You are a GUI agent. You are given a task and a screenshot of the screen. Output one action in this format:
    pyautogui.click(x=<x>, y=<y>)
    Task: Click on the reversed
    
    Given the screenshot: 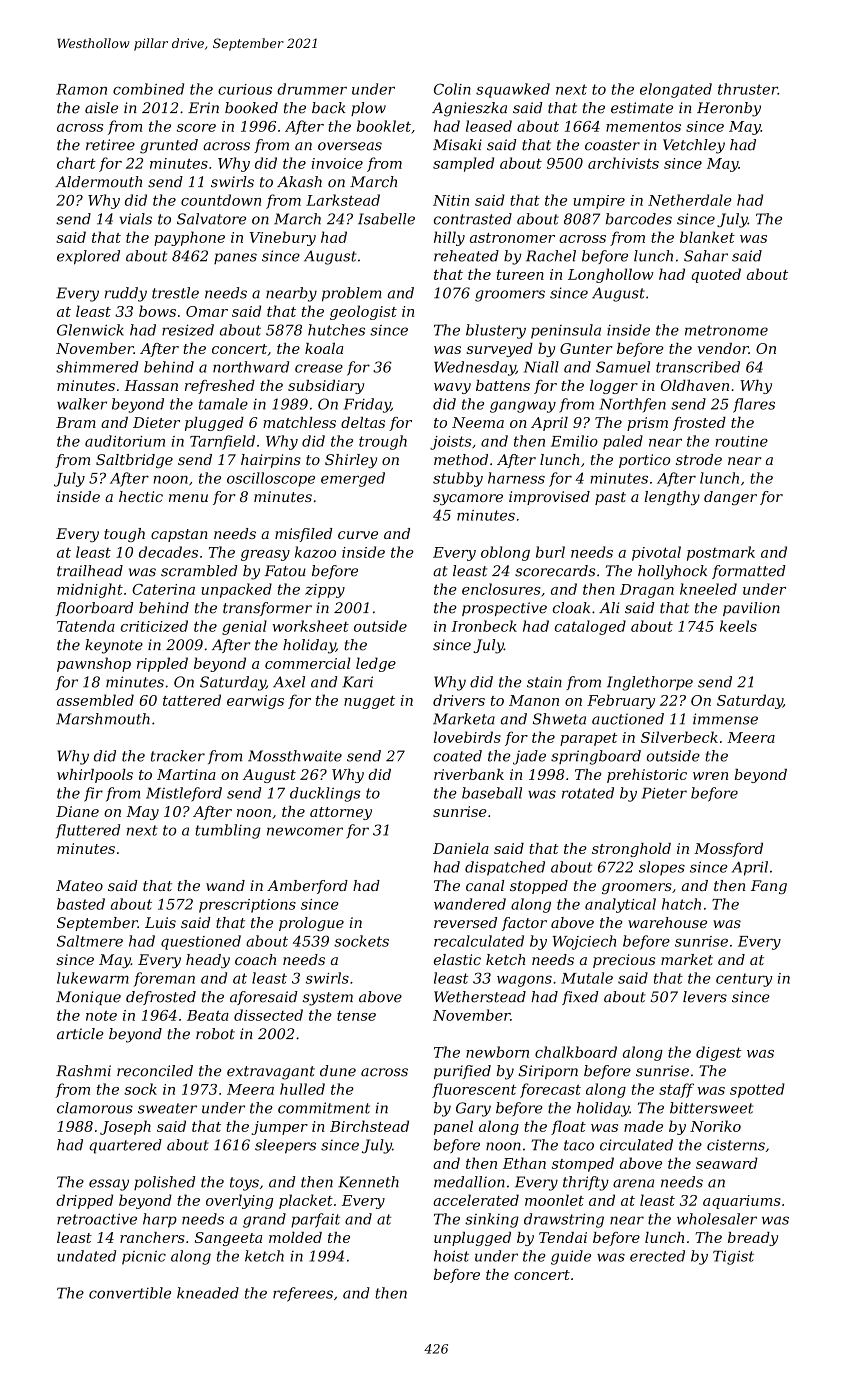 What is the action you would take?
    pyautogui.click(x=465, y=922)
